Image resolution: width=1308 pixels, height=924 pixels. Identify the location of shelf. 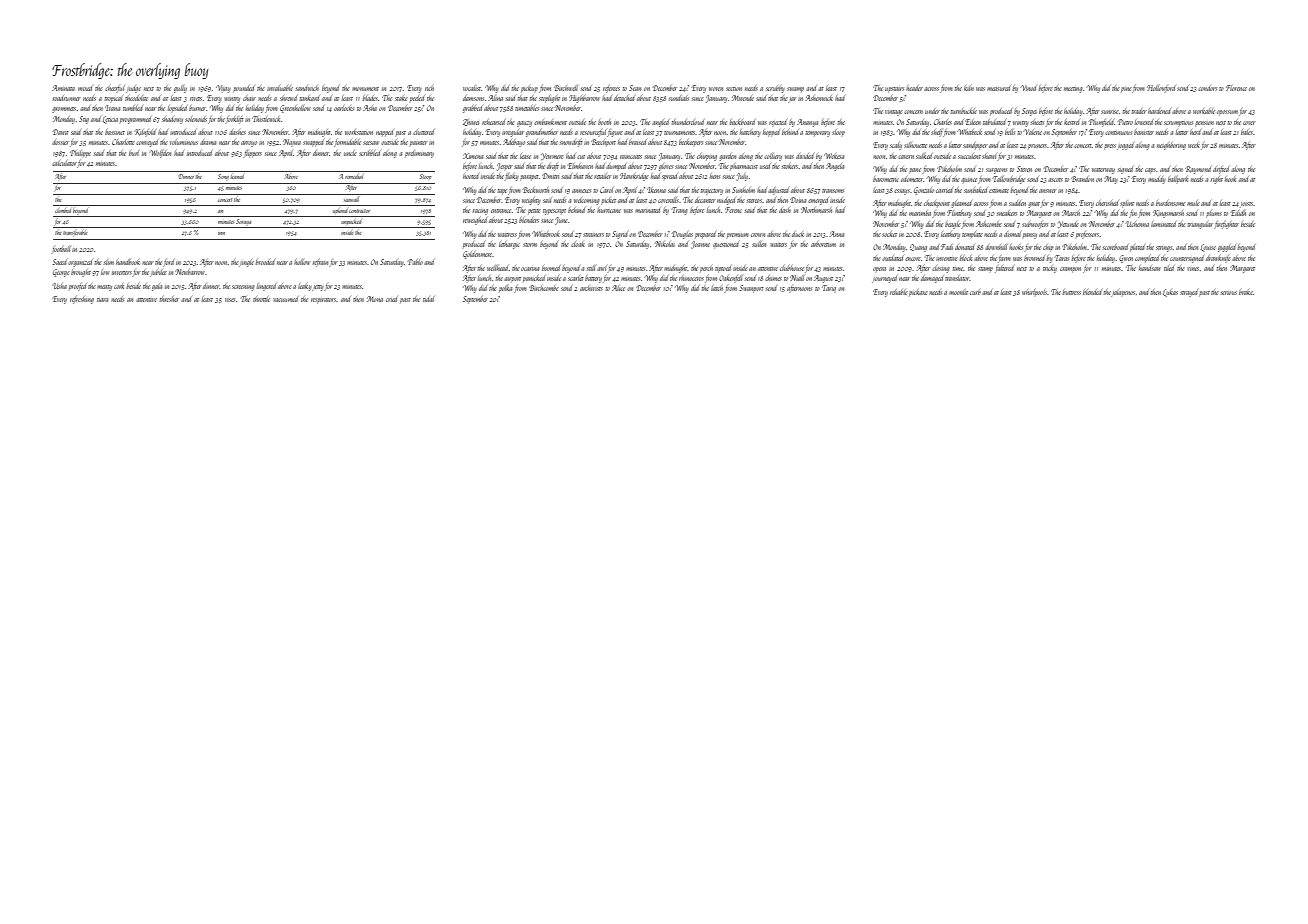
(937, 133).
